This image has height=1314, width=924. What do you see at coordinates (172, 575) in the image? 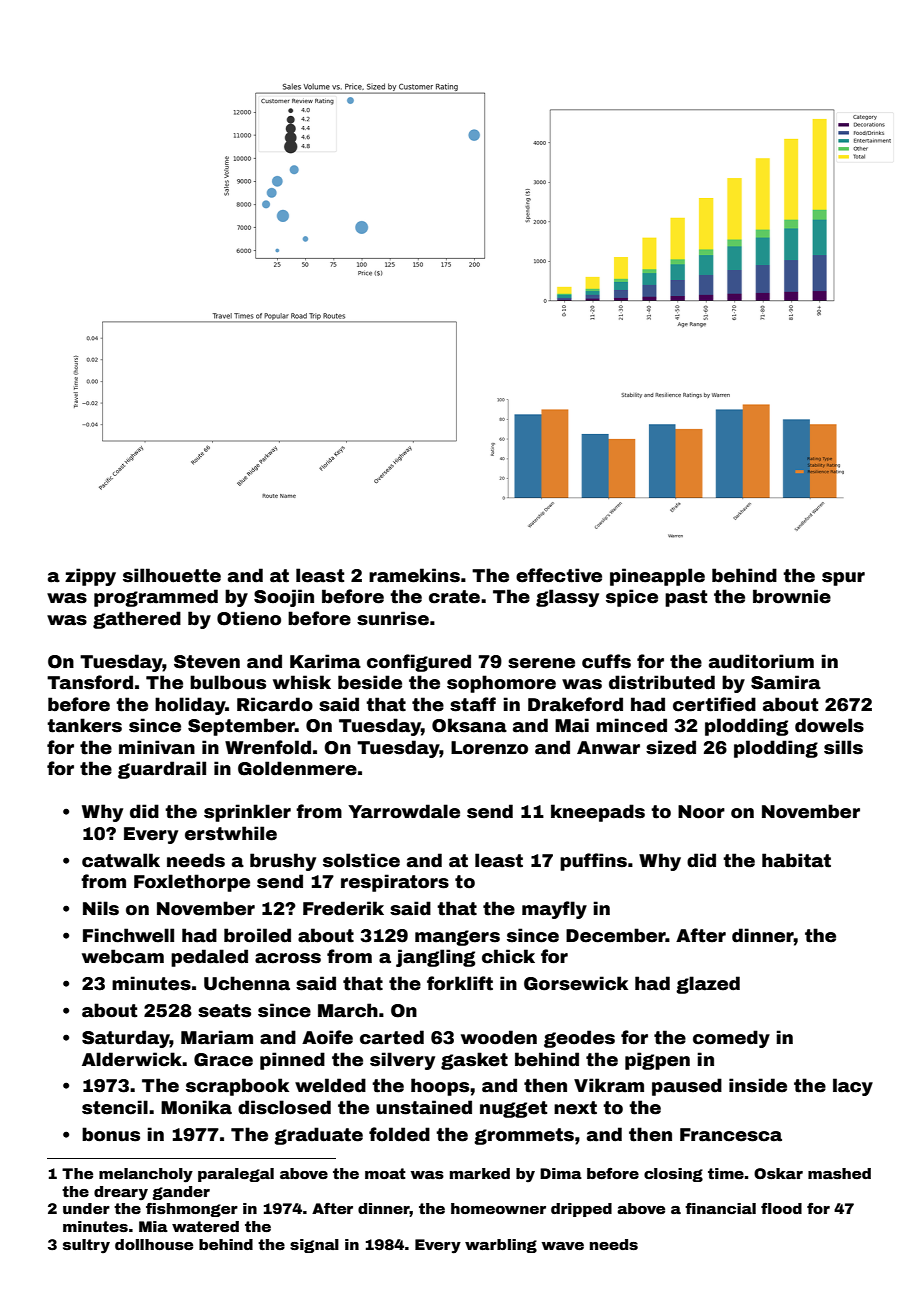
I see `silhouette` at bounding box center [172, 575].
